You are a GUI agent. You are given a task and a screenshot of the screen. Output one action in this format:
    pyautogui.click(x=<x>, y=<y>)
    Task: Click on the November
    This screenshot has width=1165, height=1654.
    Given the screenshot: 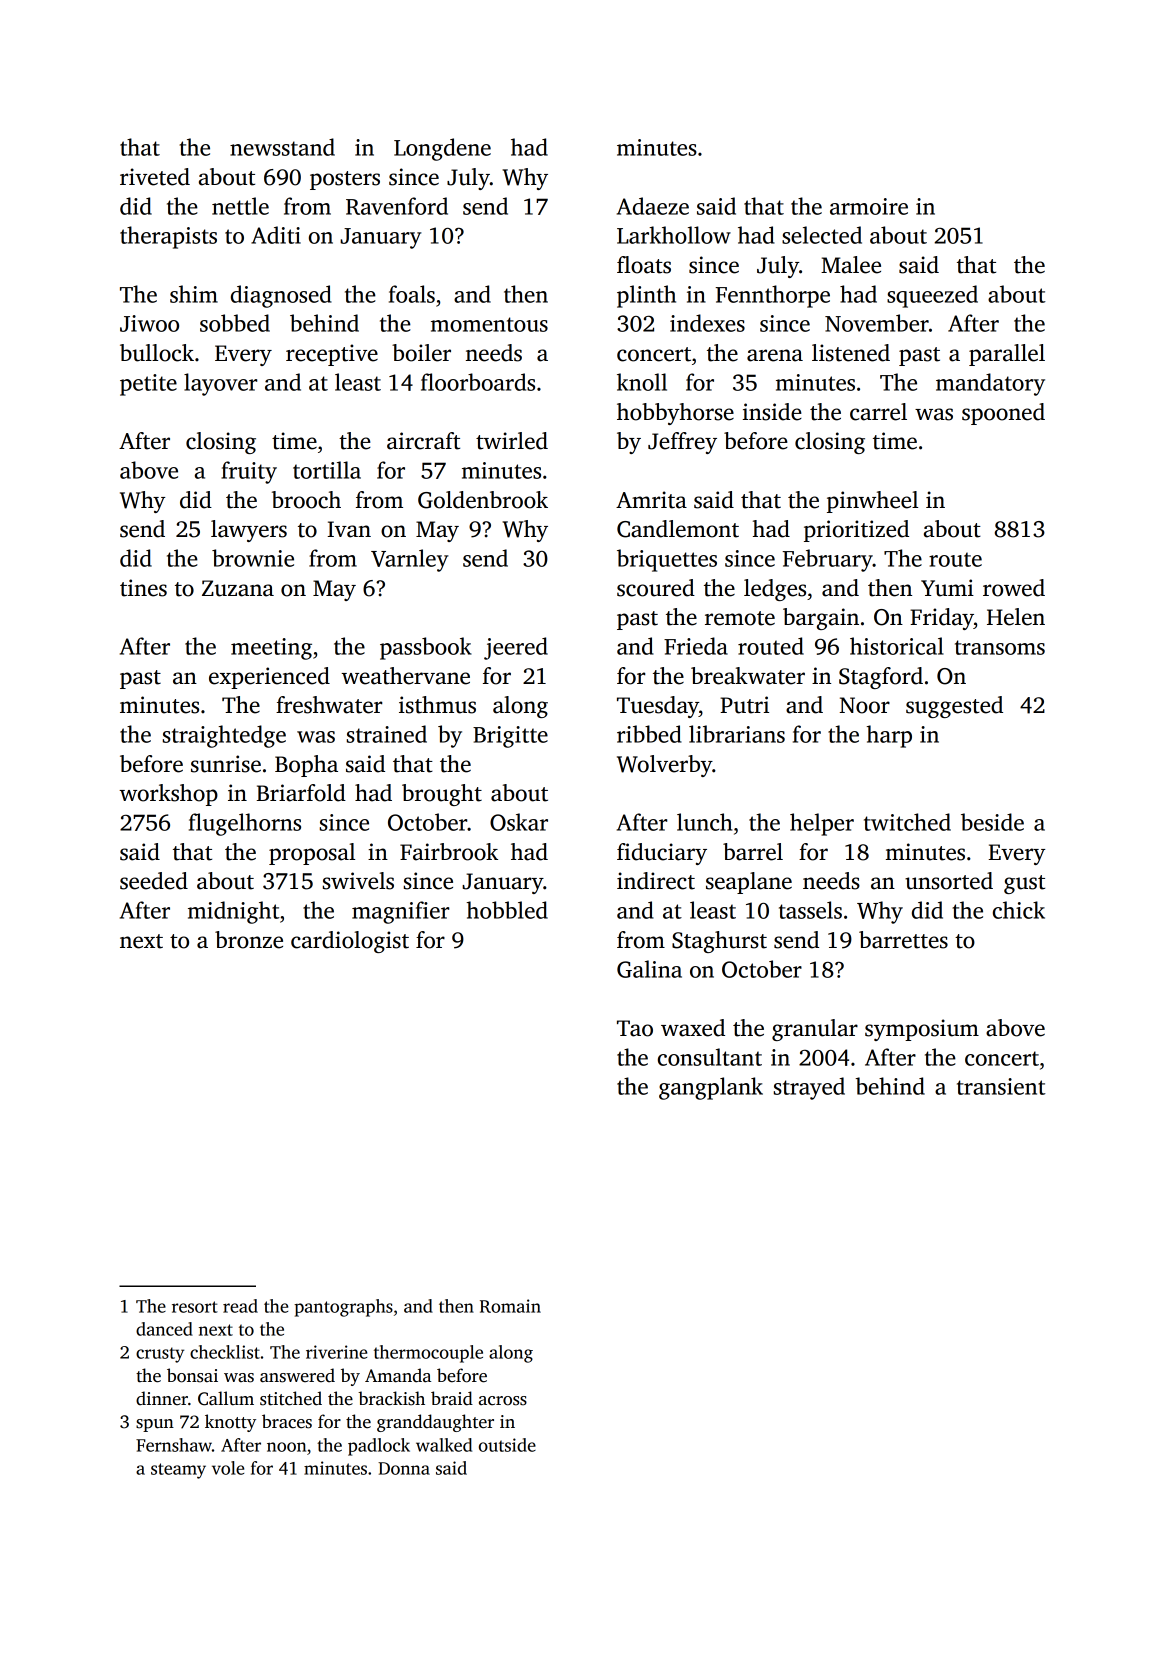 What is the action you would take?
    pyautogui.click(x=877, y=323)
